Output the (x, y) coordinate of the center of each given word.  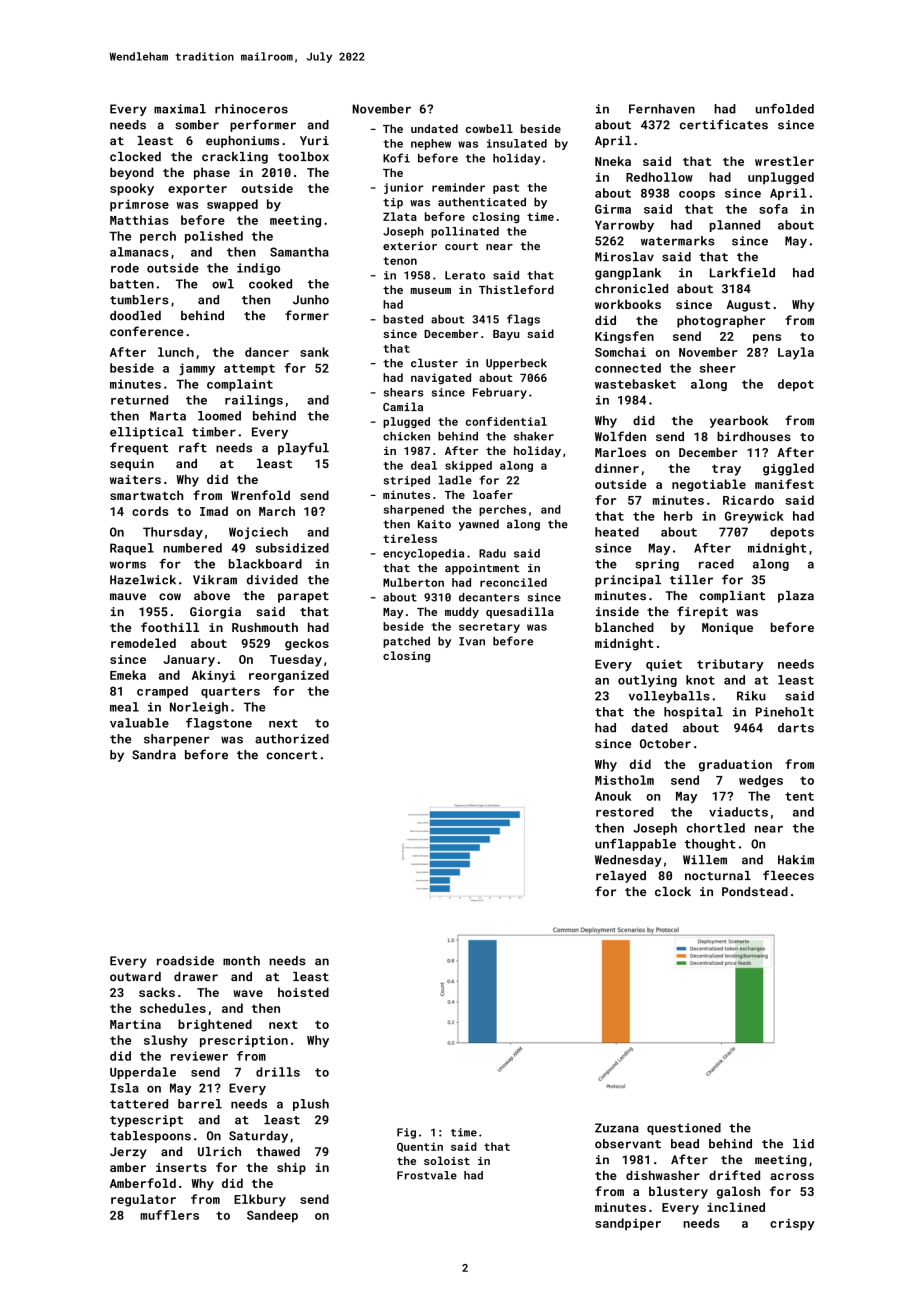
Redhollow (659, 177)
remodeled (143, 643)
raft (193, 447)
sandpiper (628, 1224)
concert (291, 755)
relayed (621, 877)
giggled (788, 469)
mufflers (169, 1215)
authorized (292, 739)
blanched (624, 627)
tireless (410, 538)
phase (212, 173)
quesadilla (520, 613)
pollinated (465, 232)
